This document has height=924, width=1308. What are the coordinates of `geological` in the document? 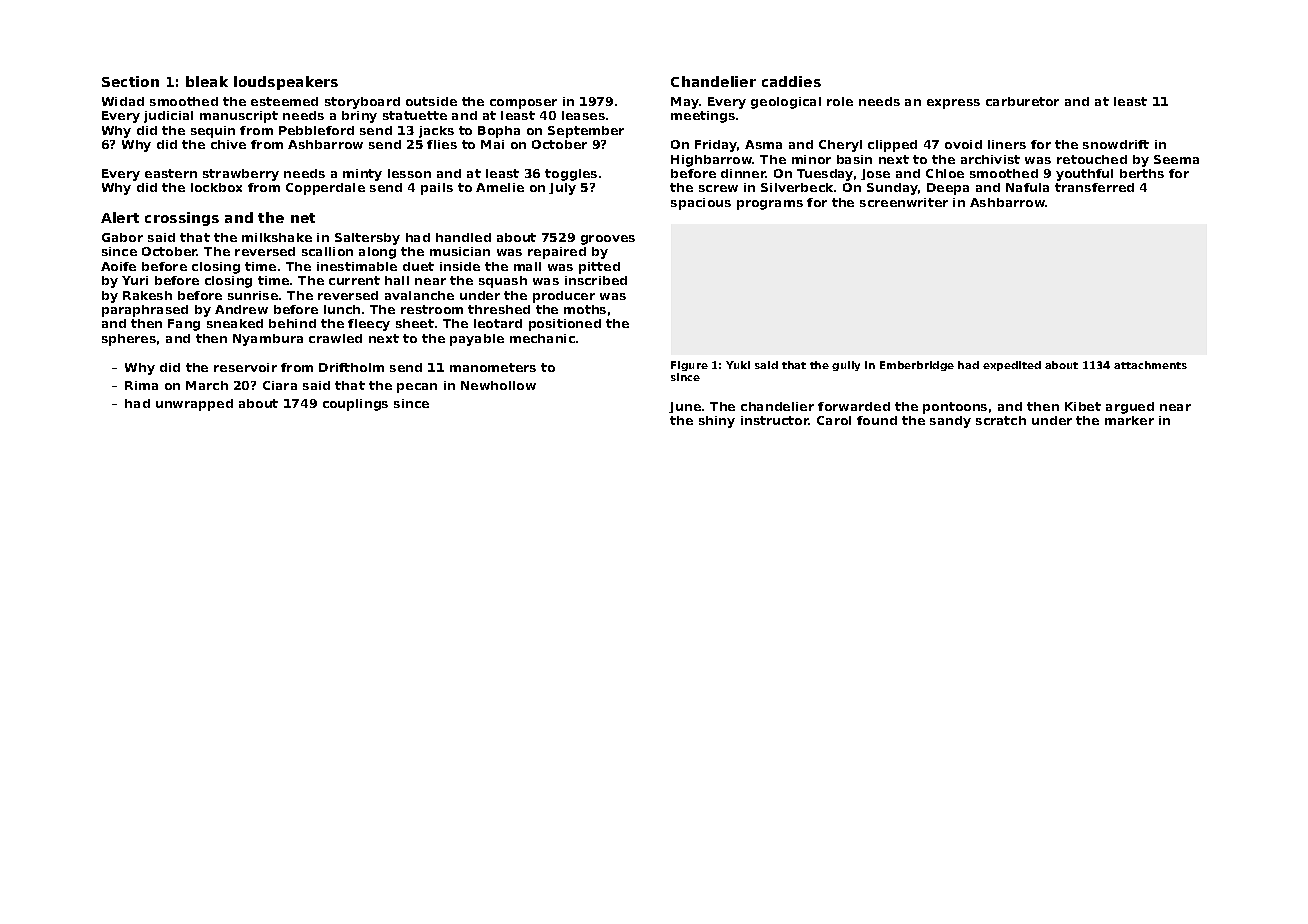 It's located at (786, 103).
